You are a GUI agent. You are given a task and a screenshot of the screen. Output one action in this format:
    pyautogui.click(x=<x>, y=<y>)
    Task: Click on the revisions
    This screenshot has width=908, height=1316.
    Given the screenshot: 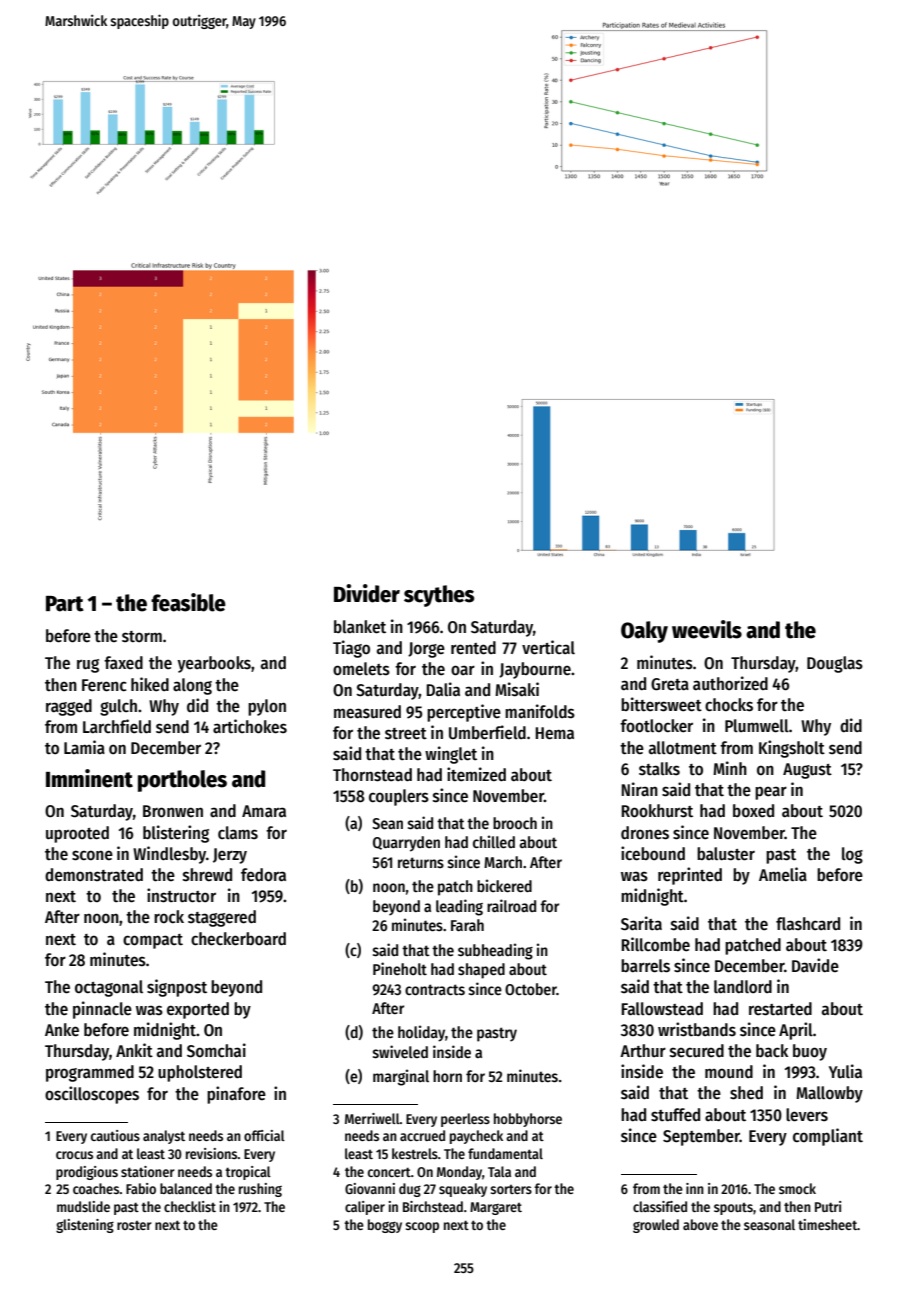 What is the action you would take?
    pyautogui.click(x=212, y=1153)
